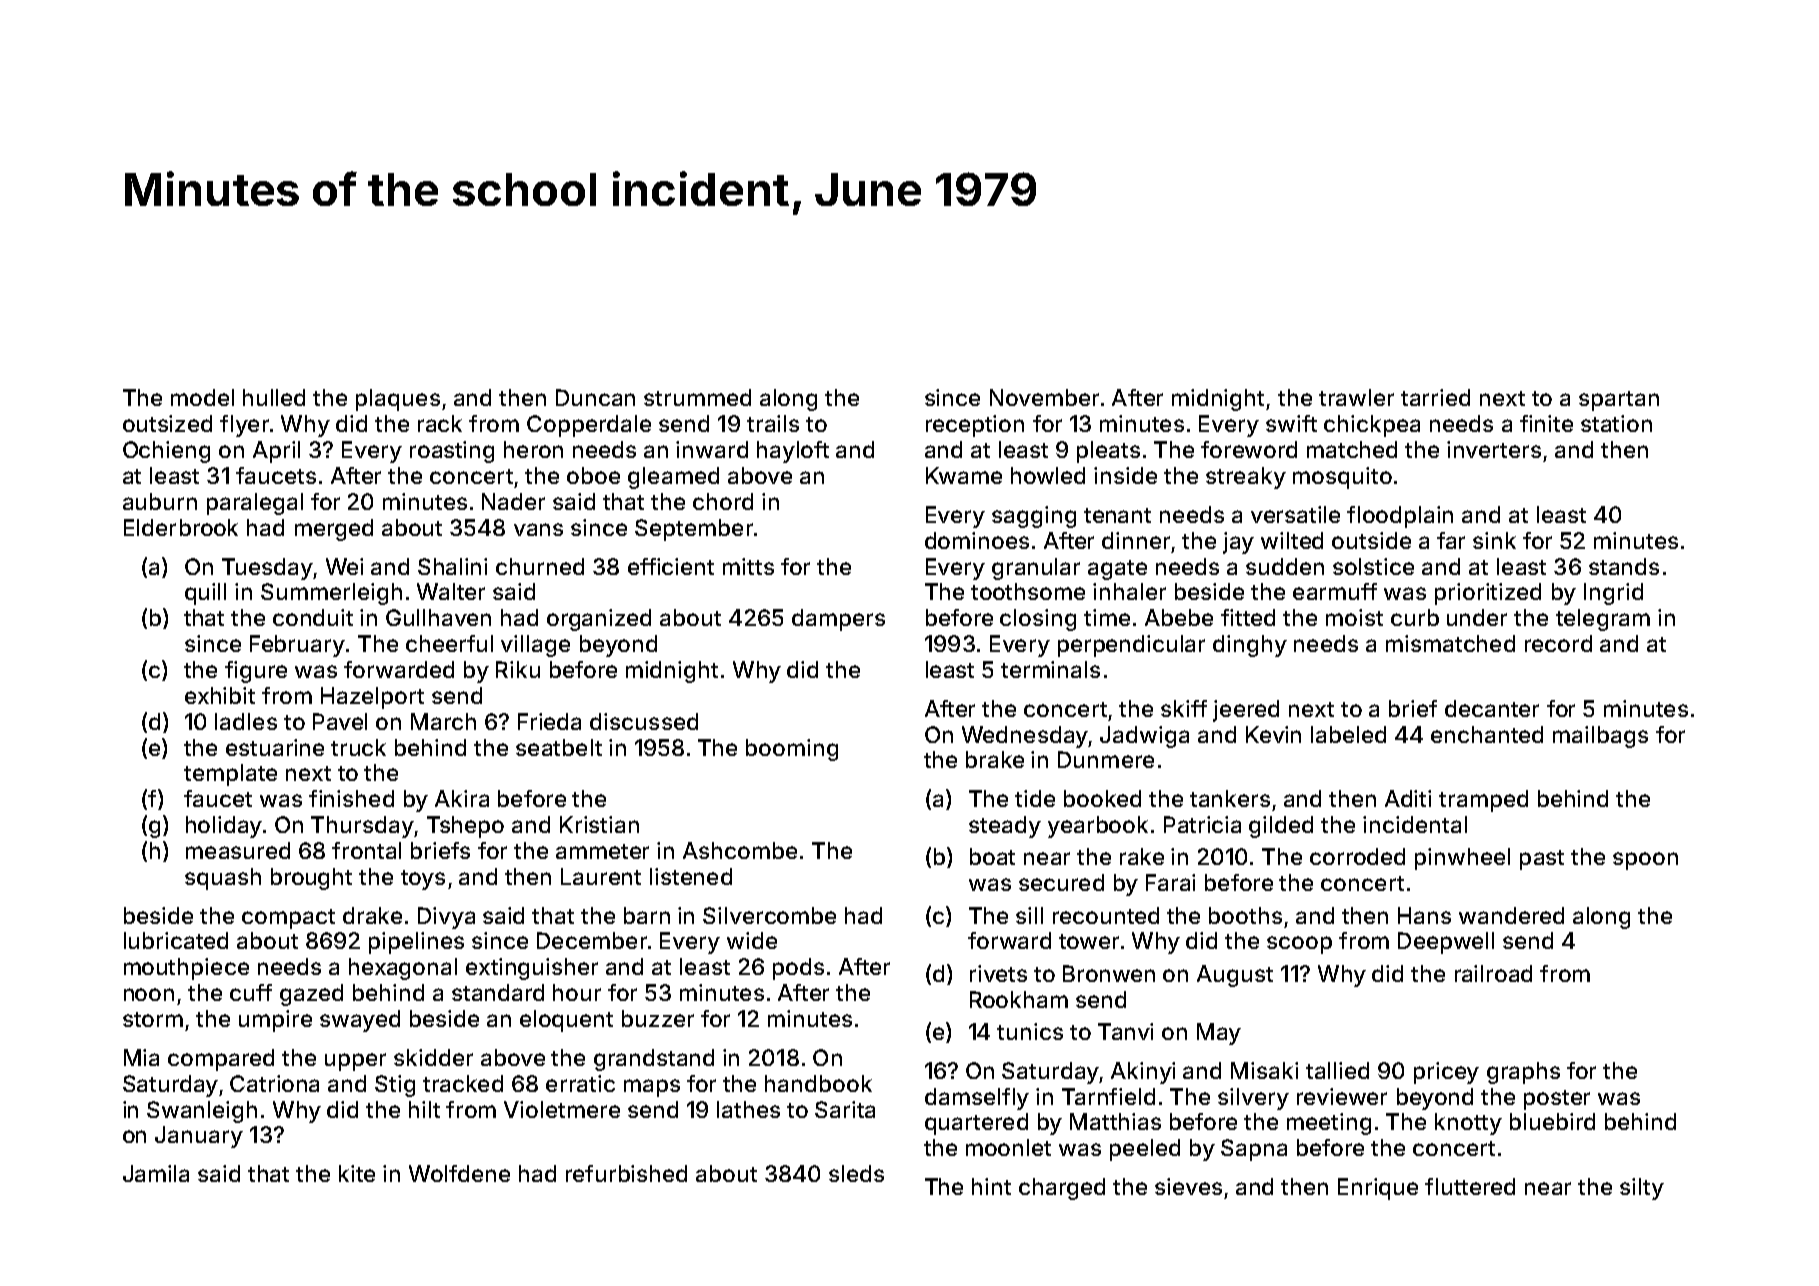  What do you see at coordinates (1034, 517) in the screenshot?
I see `sagging` at bounding box center [1034, 517].
